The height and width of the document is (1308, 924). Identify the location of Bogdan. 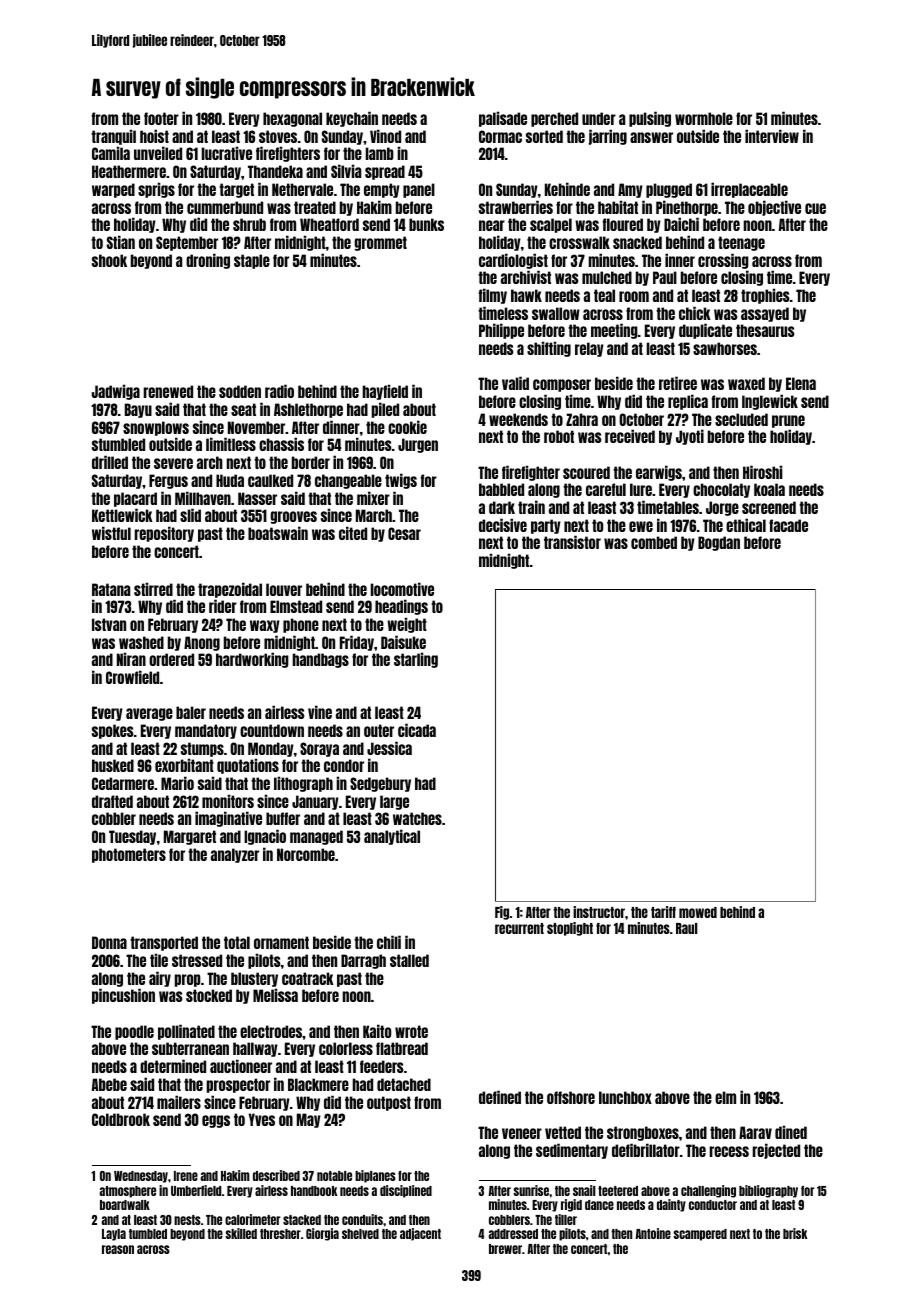
(719, 543).
